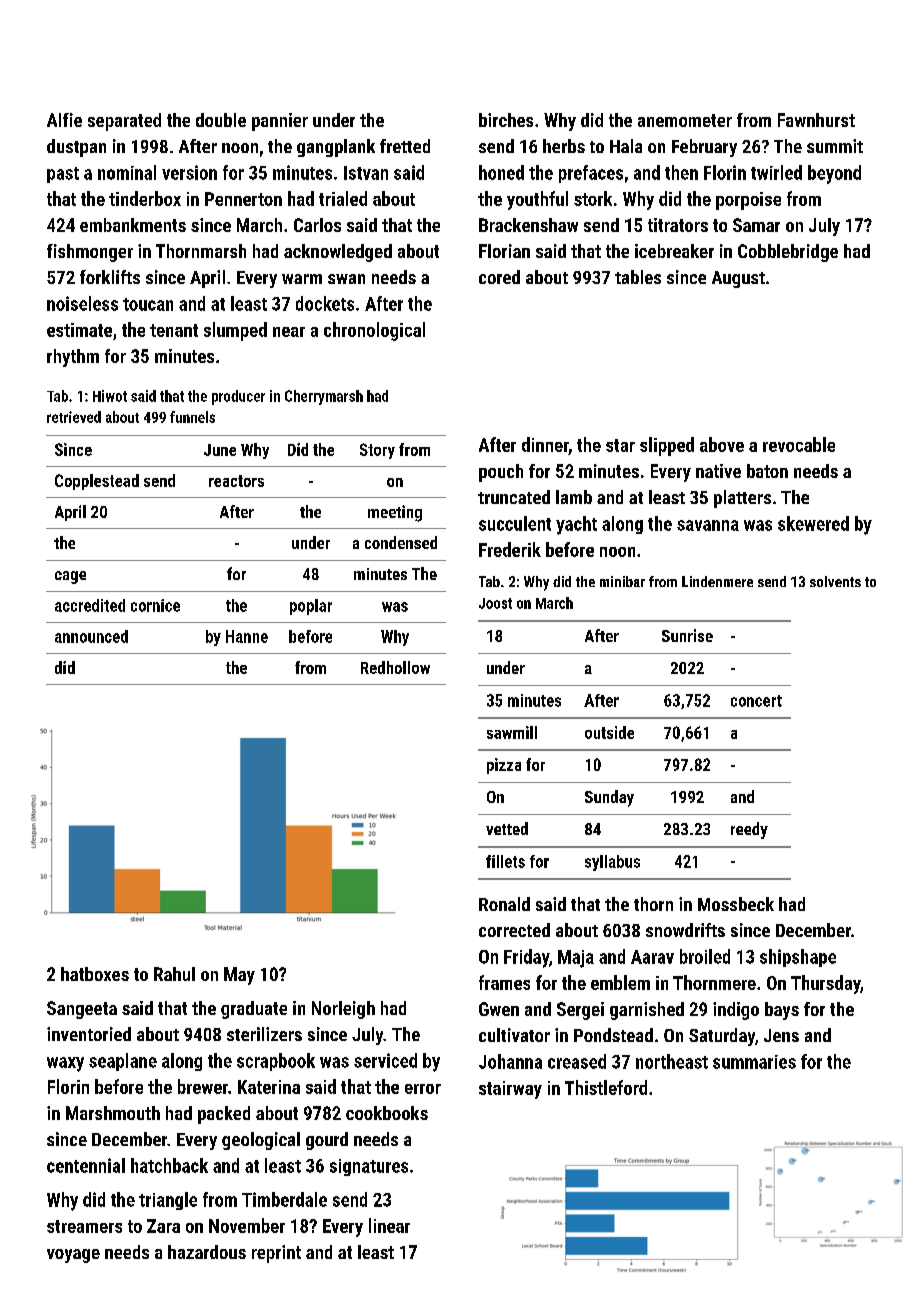 The width and height of the screenshot is (924, 1314). I want to click on pizza, so click(504, 766).
